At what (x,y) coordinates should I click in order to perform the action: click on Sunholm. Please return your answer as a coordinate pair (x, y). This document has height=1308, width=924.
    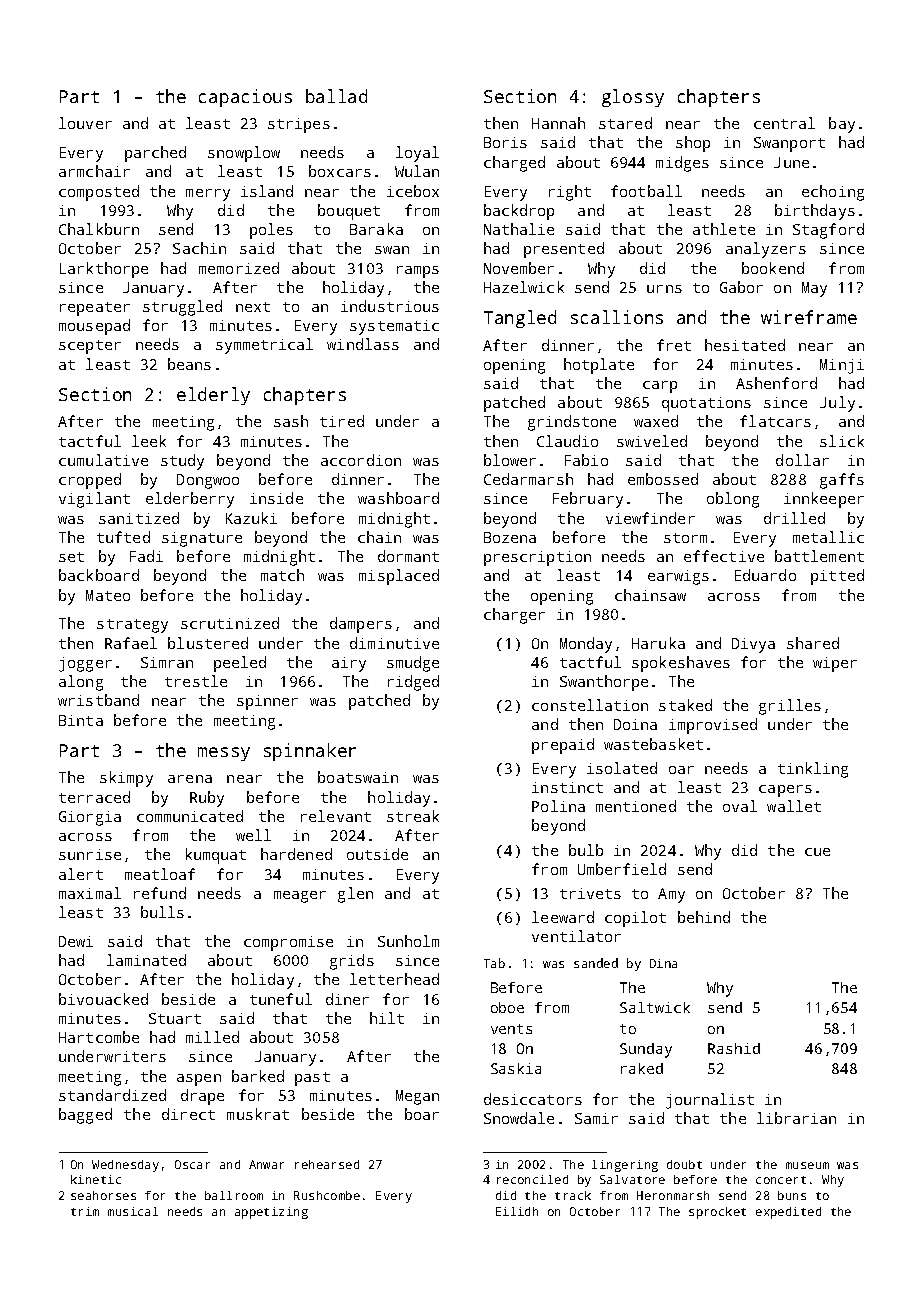
    Looking at the image, I should click on (408, 941).
